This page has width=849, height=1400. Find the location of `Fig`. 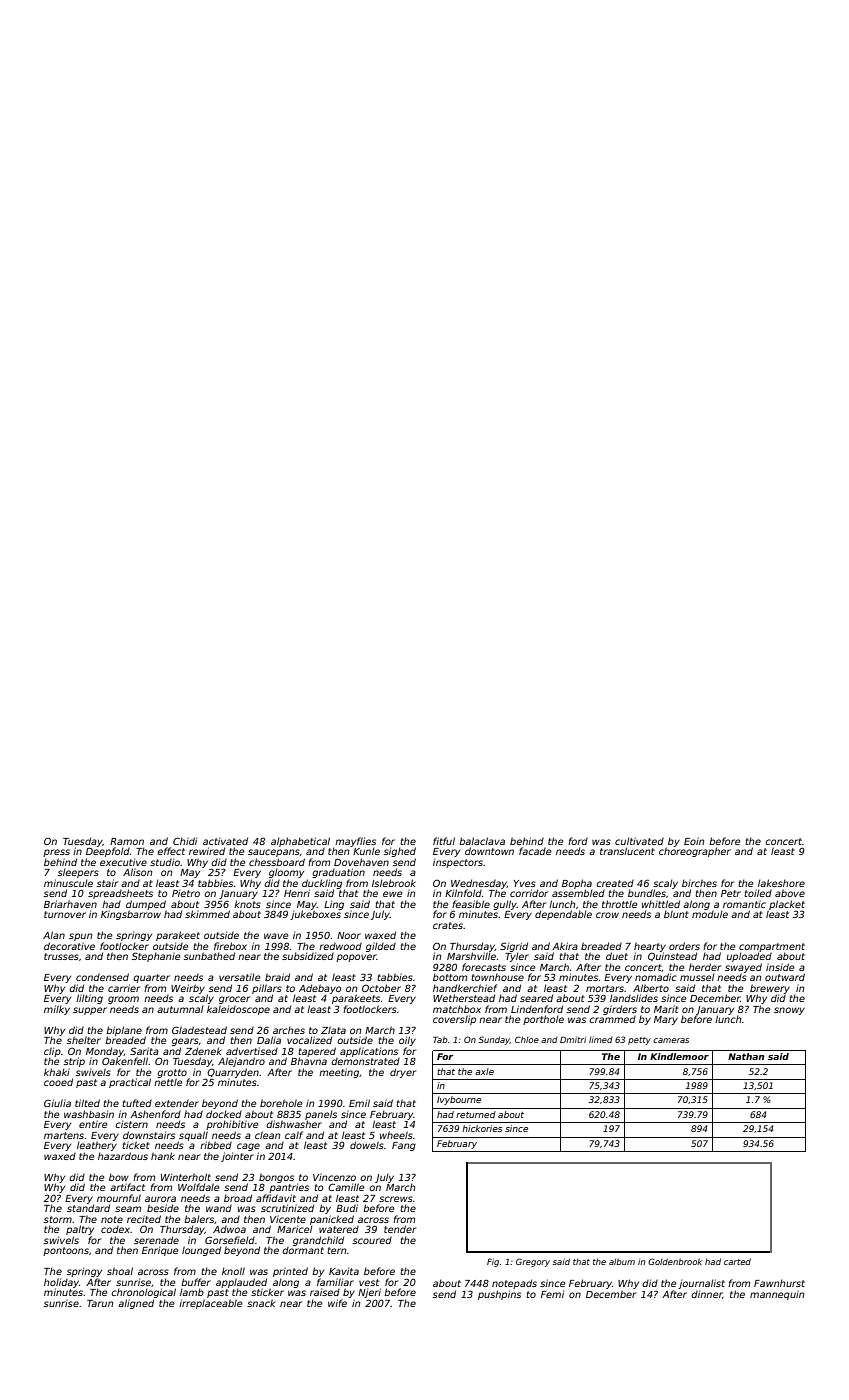

Fig is located at coordinates (493, 1262).
